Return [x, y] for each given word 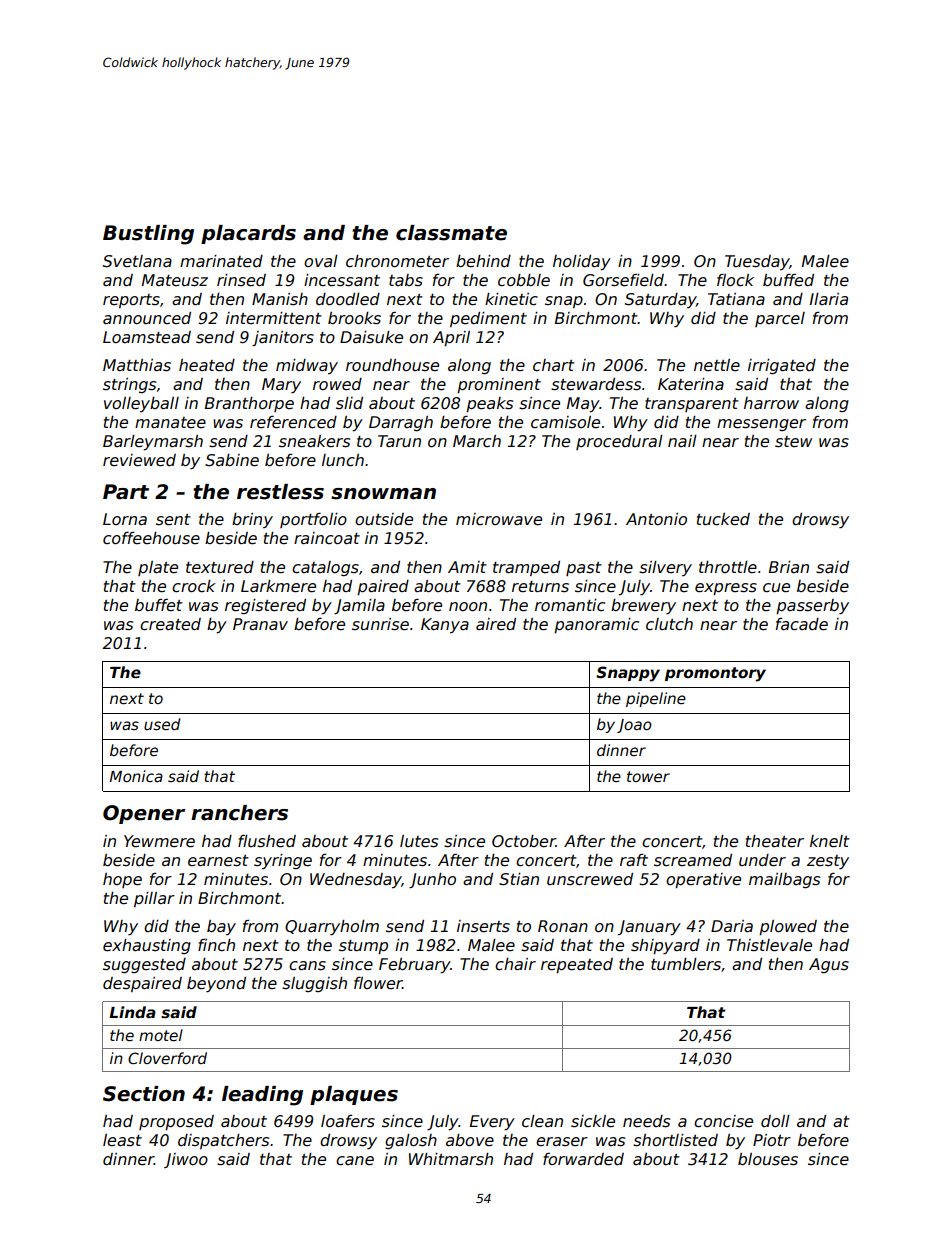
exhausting [147, 946]
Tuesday [757, 262]
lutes [419, 841]
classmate [451, 233]
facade [802, 624]
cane [355, 1161]
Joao [634, 726]
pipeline [656, 699]
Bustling [148, 235]
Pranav [260, 624]
